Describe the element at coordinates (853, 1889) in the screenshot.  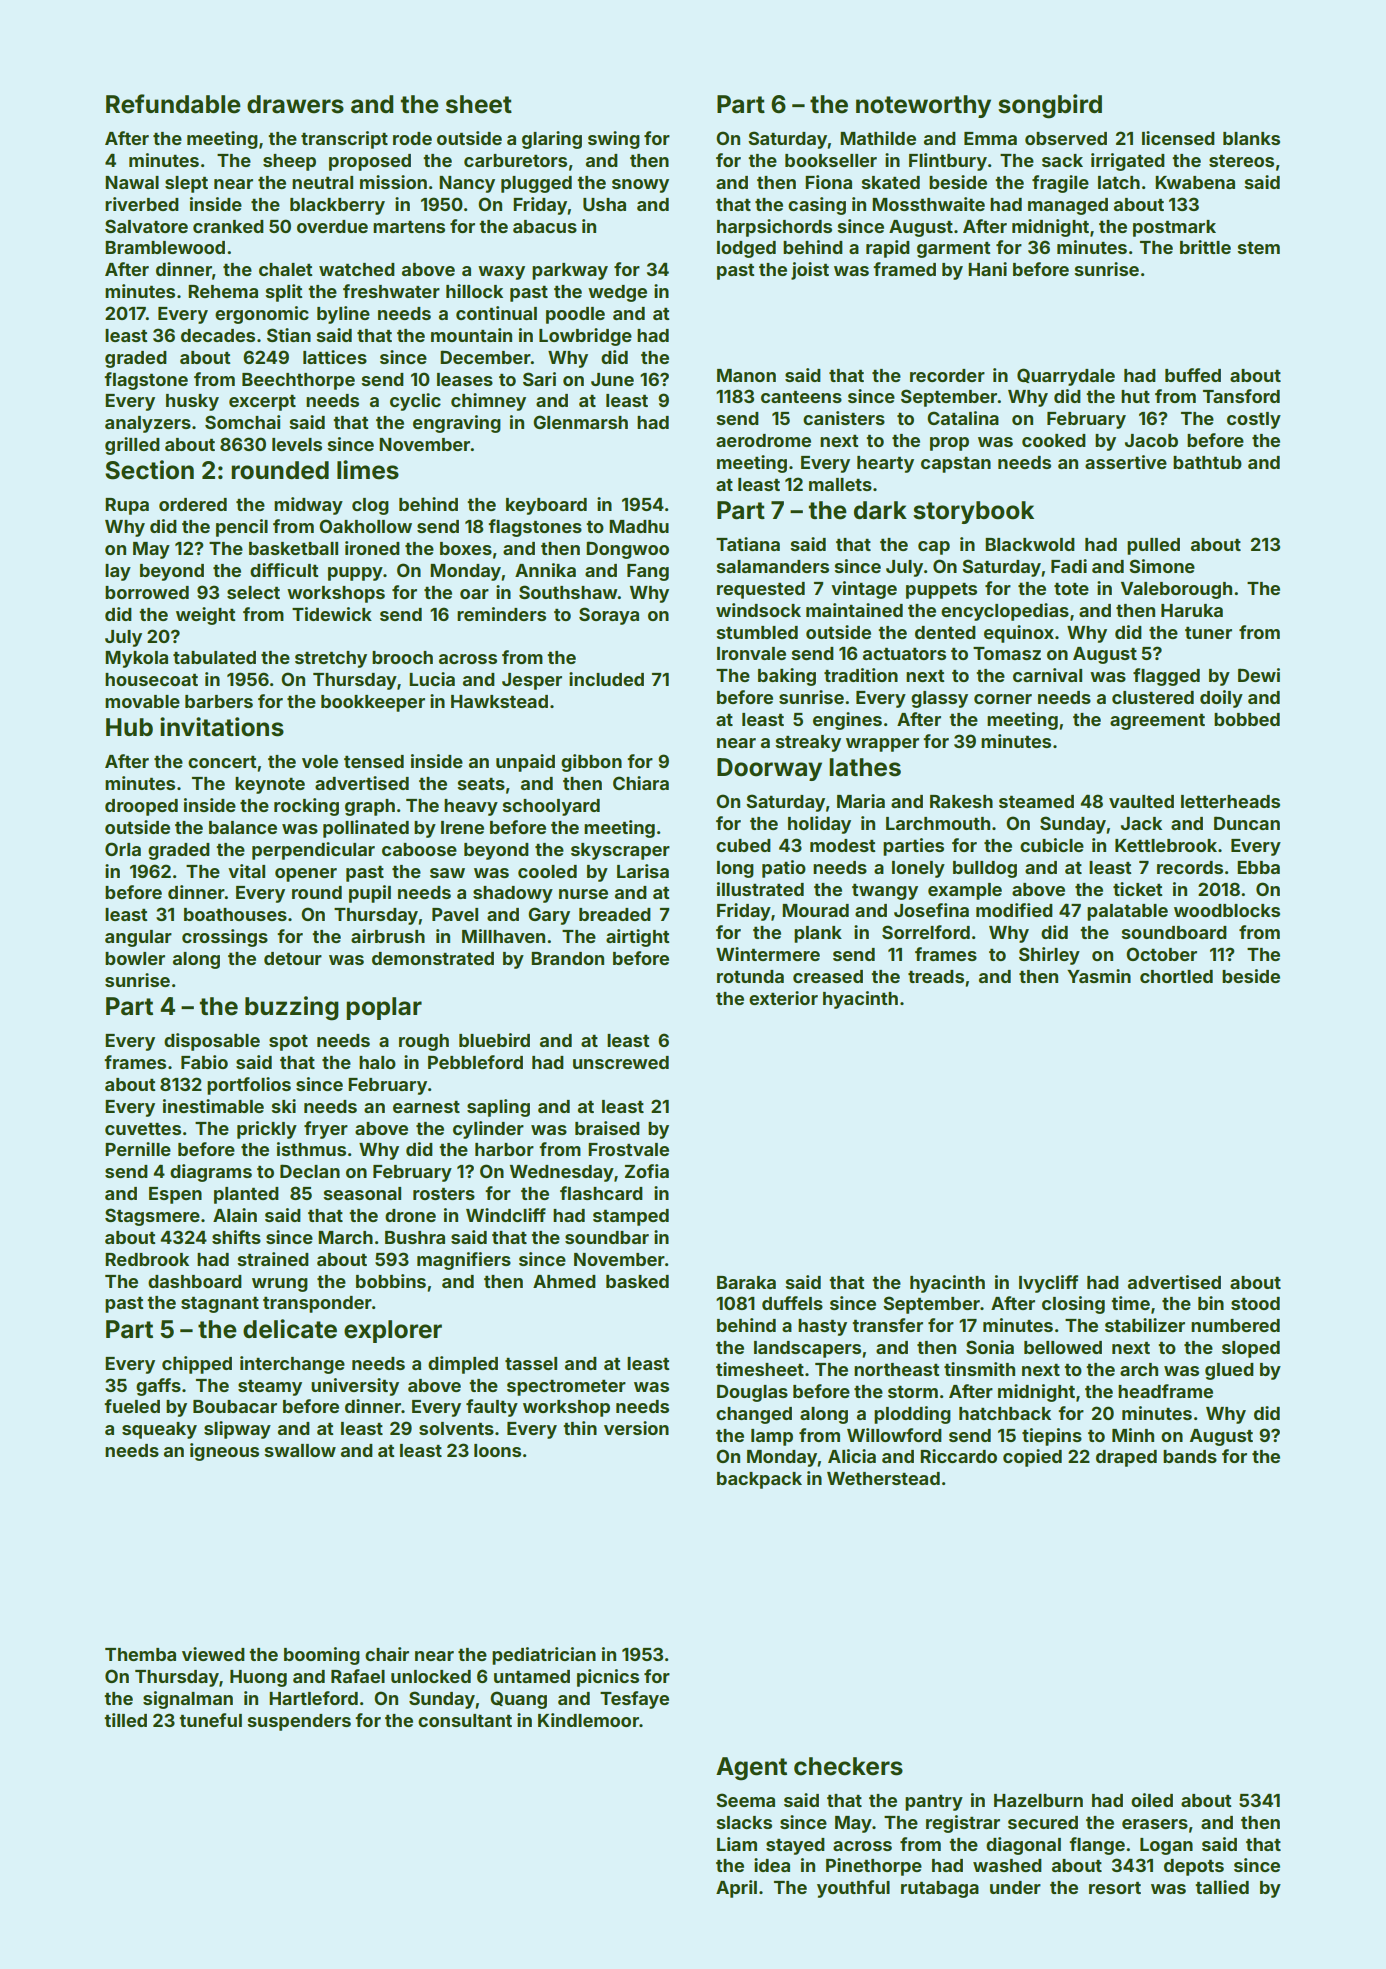
I see `youthful` at that location.
